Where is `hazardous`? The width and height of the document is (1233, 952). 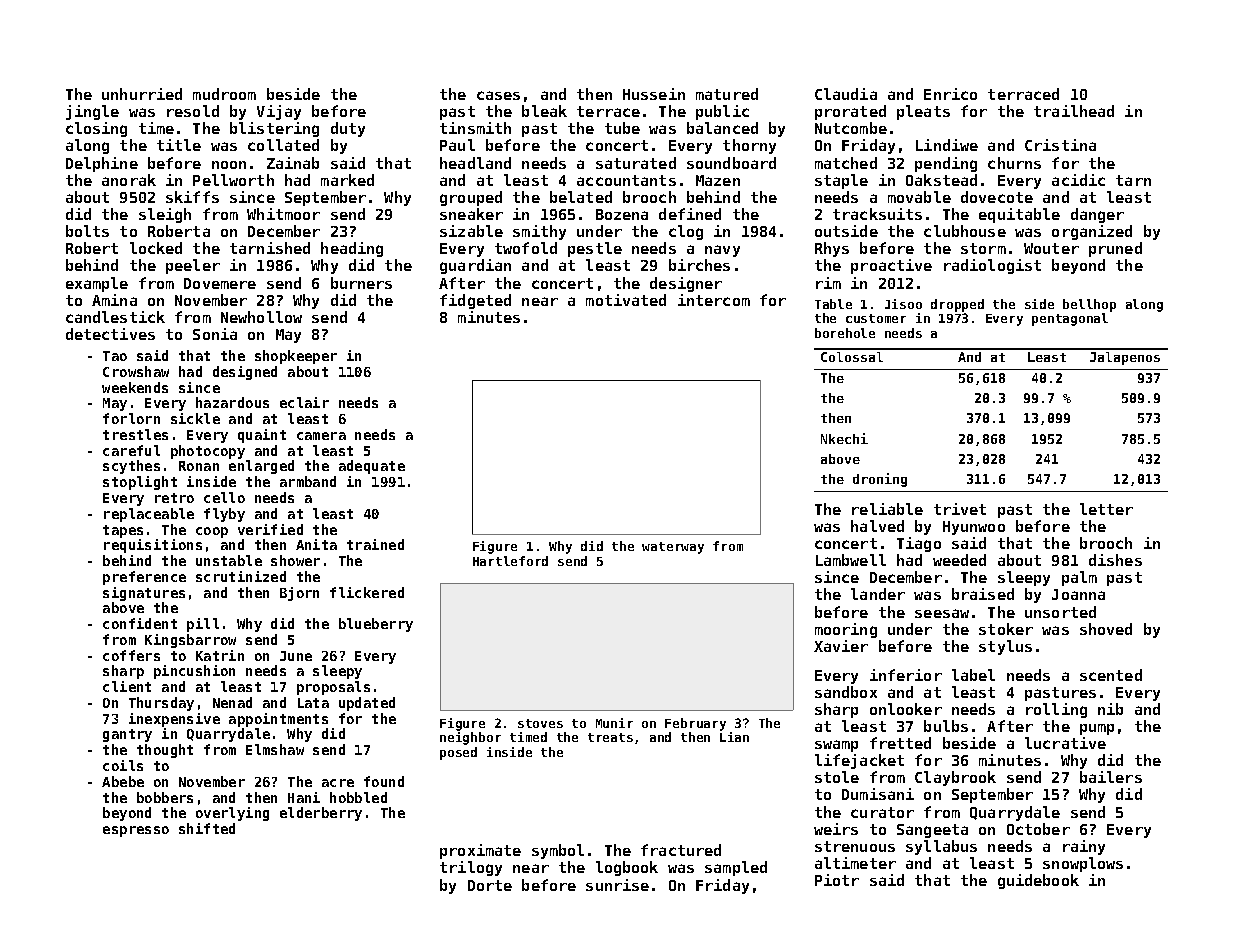 hazardous is located at coordinates (232, 402).
